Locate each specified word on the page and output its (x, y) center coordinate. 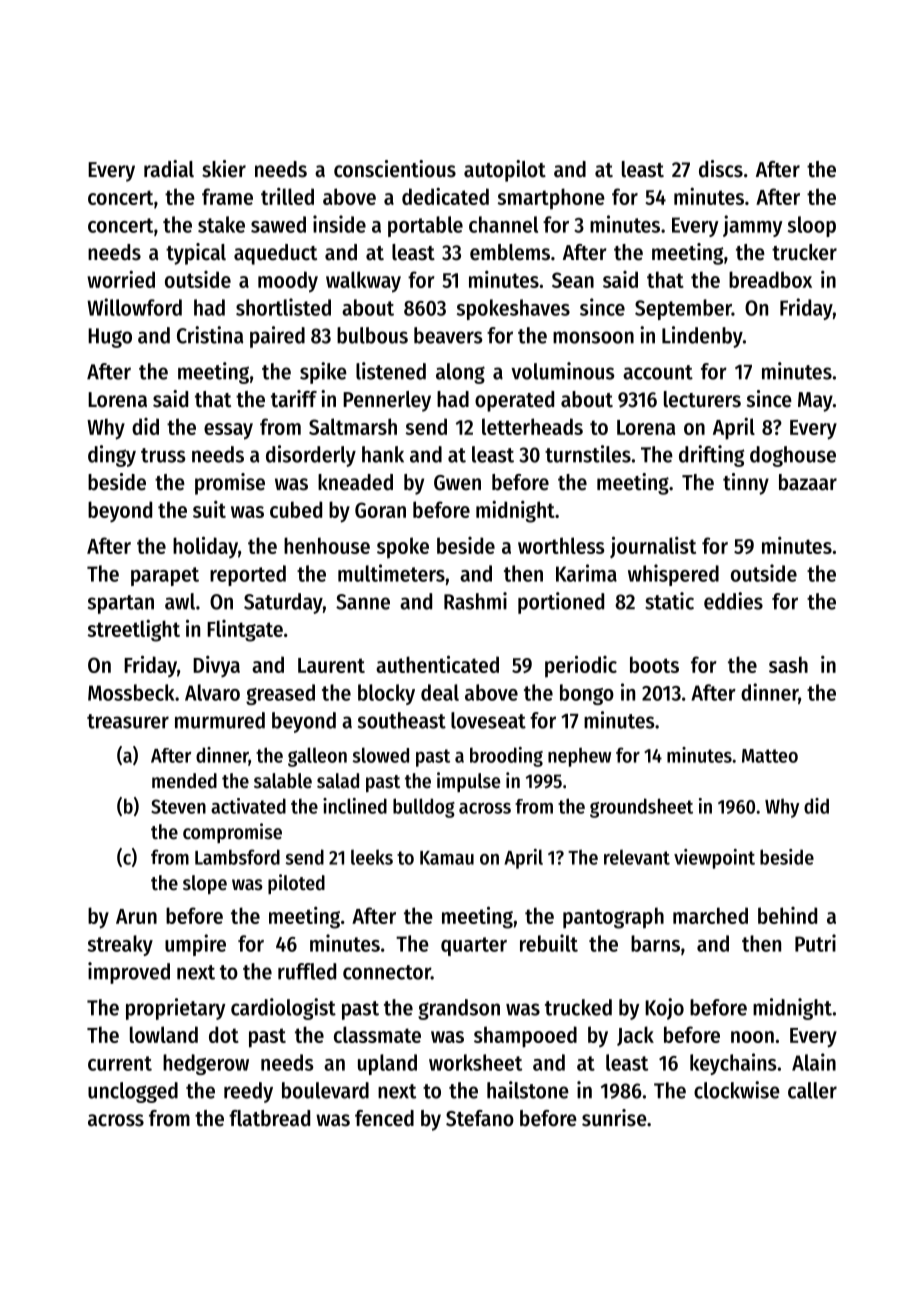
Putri (815, 943)
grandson (459, 1009)
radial (169, 169)
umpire (195, 945)
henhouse (327, 545)
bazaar (808, 482)
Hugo (110, 338)
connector (387, 972)
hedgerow (206, 1064)
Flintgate (245, 631)
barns (655, 943)
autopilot (505, 171)
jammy (753, 226)
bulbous (372, 335)
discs (721, 169)
